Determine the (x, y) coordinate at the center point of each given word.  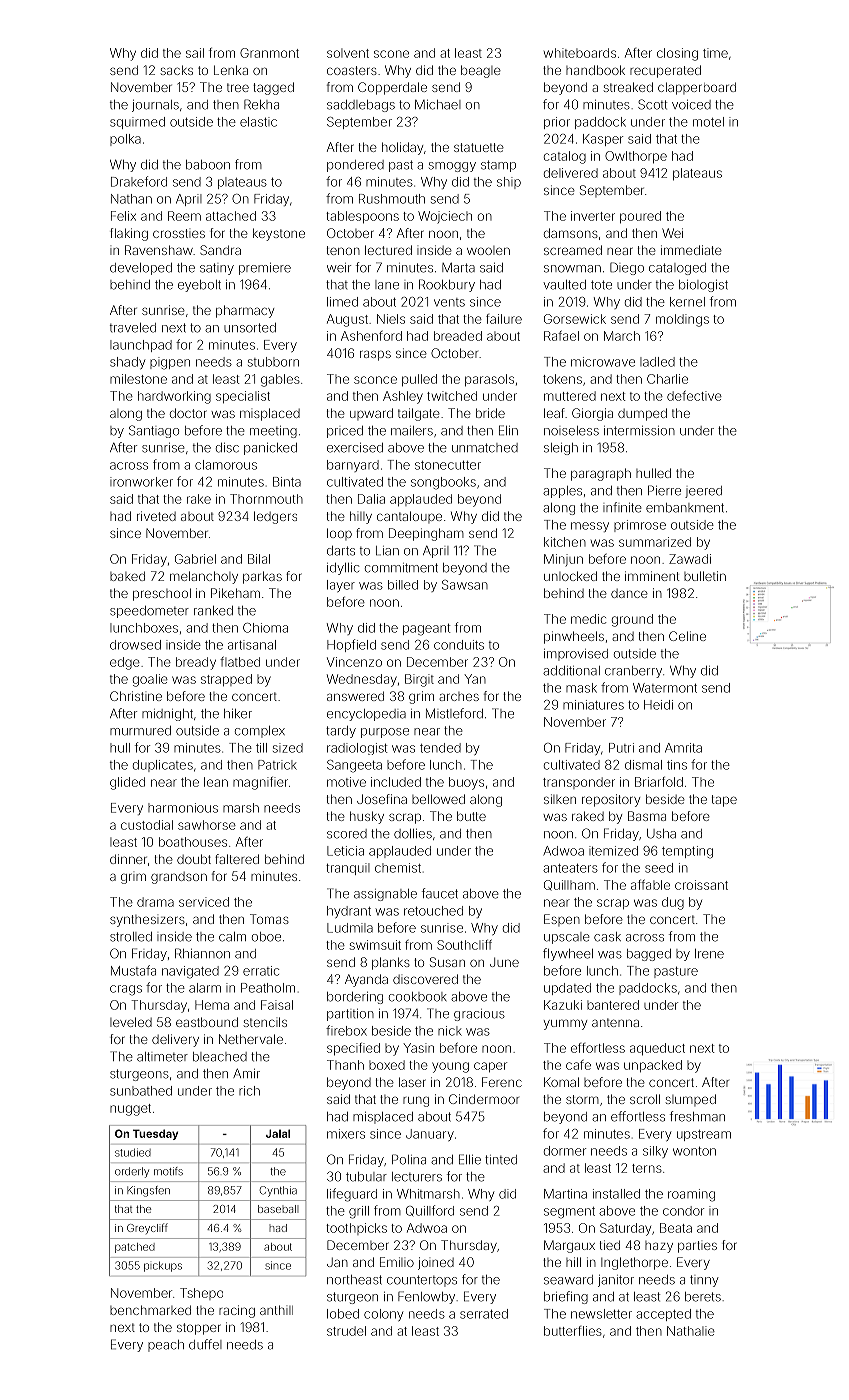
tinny (704, 1281)
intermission (639, 431)
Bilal (259, 559)
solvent (348, 53)
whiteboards (580, 53)
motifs (168, 1171)
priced (345, 432)
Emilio (397, 1262)
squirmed (137, 123)
